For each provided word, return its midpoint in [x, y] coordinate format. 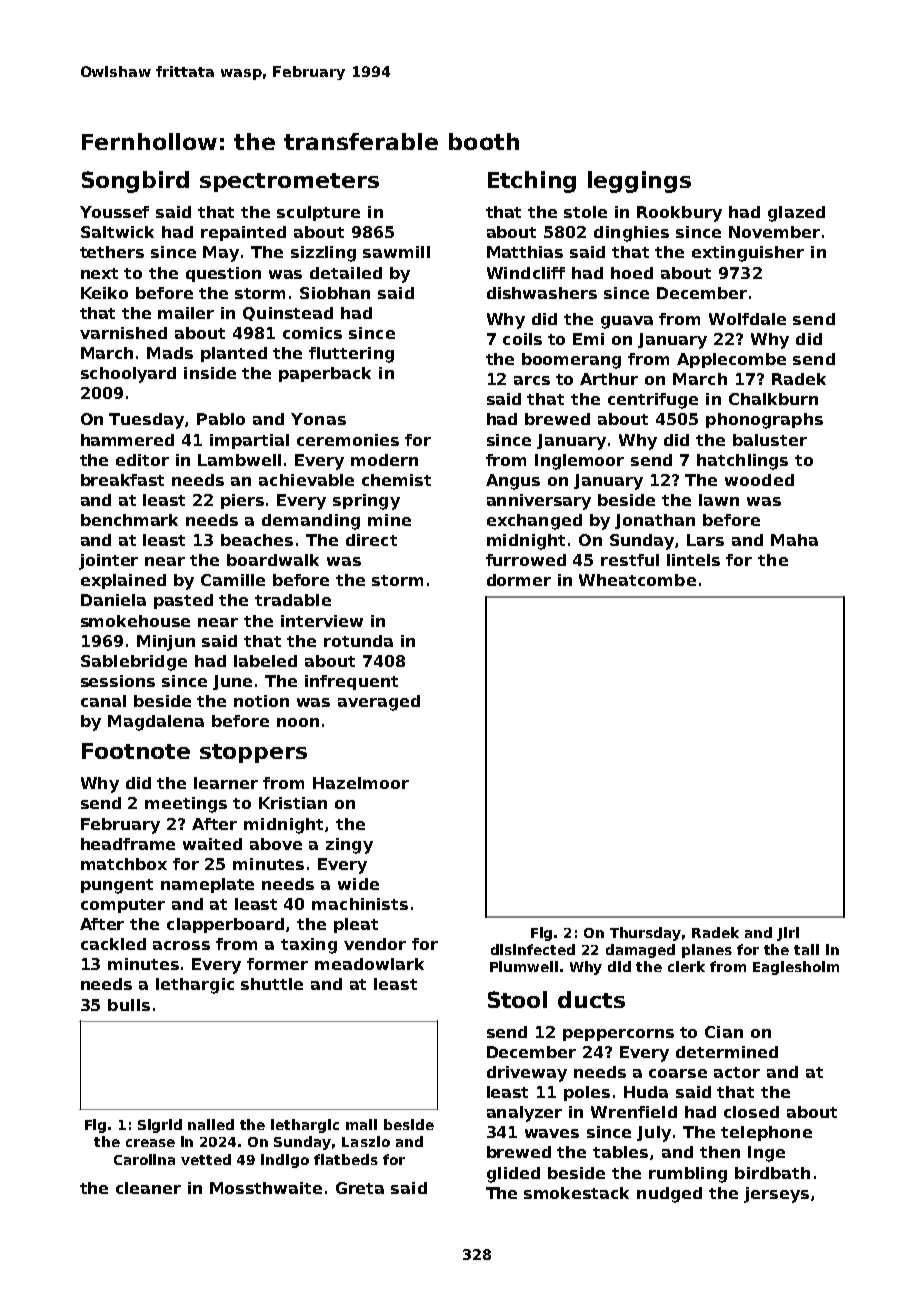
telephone [766, 1133]
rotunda [358, 641]
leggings [639, 182]
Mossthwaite [266, 1188]
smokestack [576, 1193]
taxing [309, 946]
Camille [233, 580]
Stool [517, 999]
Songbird [135, 182]
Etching [532, 182]
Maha [794, 540]
